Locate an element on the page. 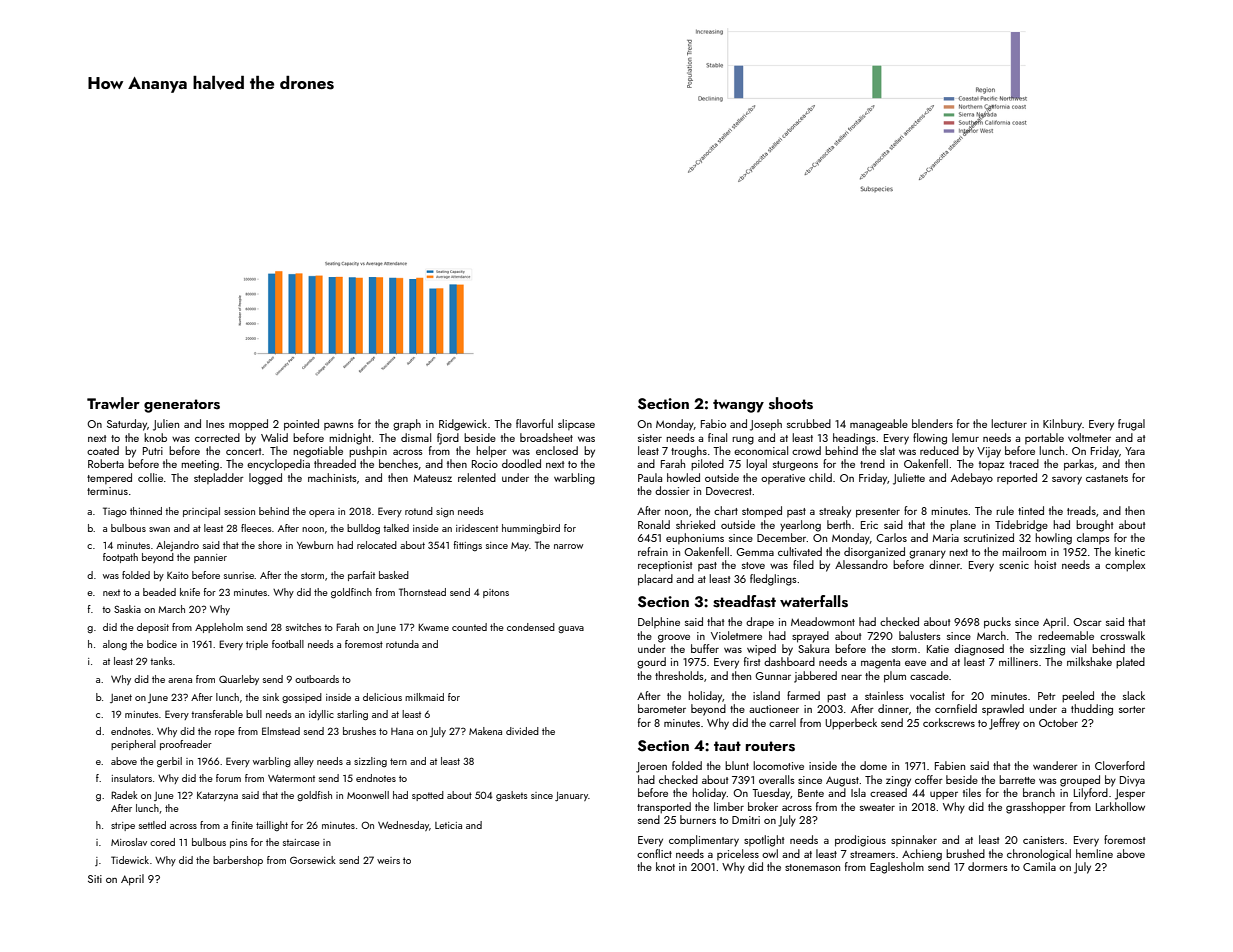 The image size is (1233, 952). basked is located at coordinates (394, 575).
